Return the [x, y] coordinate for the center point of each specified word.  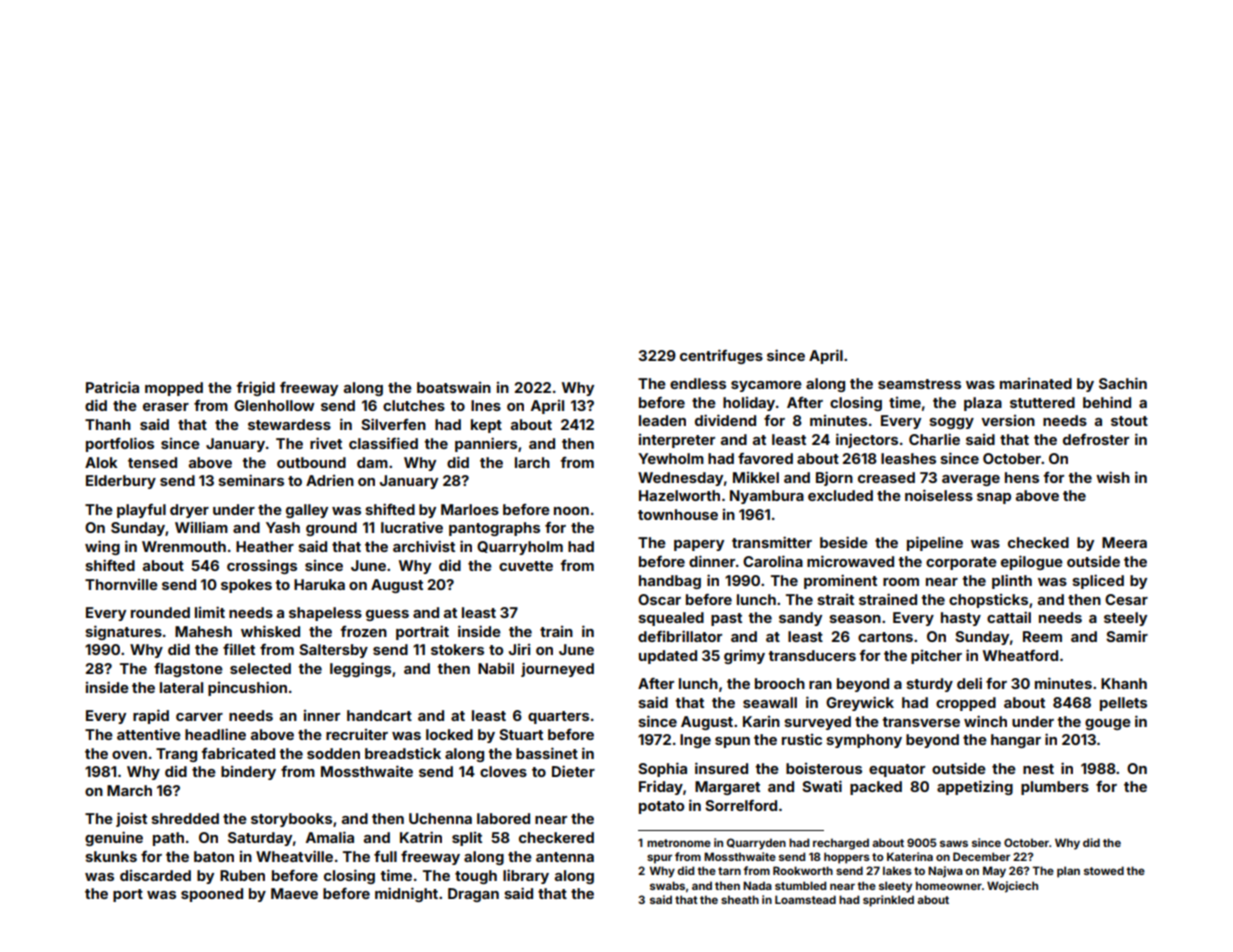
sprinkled [888, 901]
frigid [255, 388]
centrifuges [721, 356]
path [168, 839]
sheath [740, 899]
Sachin [1123, 383]
